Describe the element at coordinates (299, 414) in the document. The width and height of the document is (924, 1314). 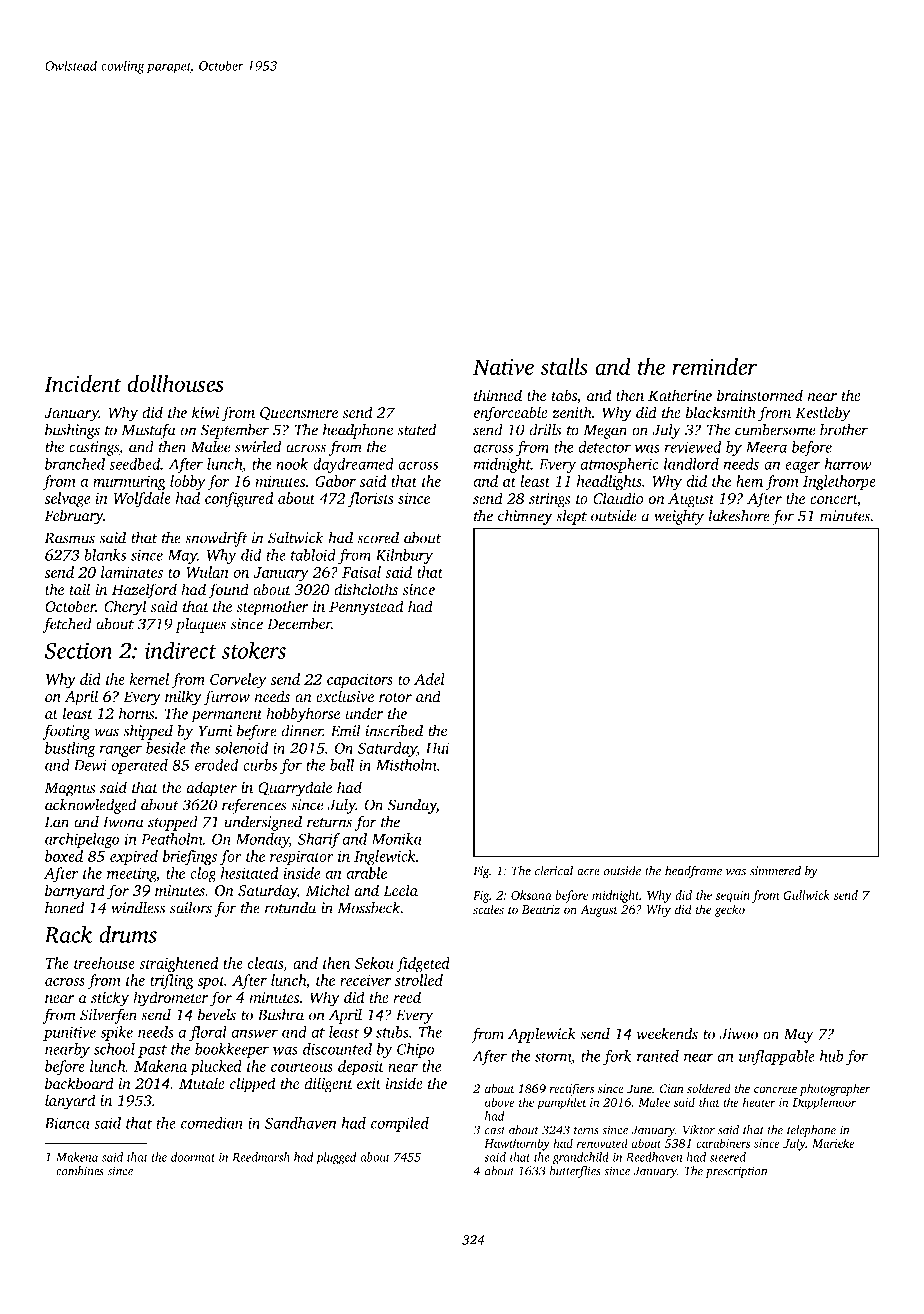
I see `Queensmere` at that location.
